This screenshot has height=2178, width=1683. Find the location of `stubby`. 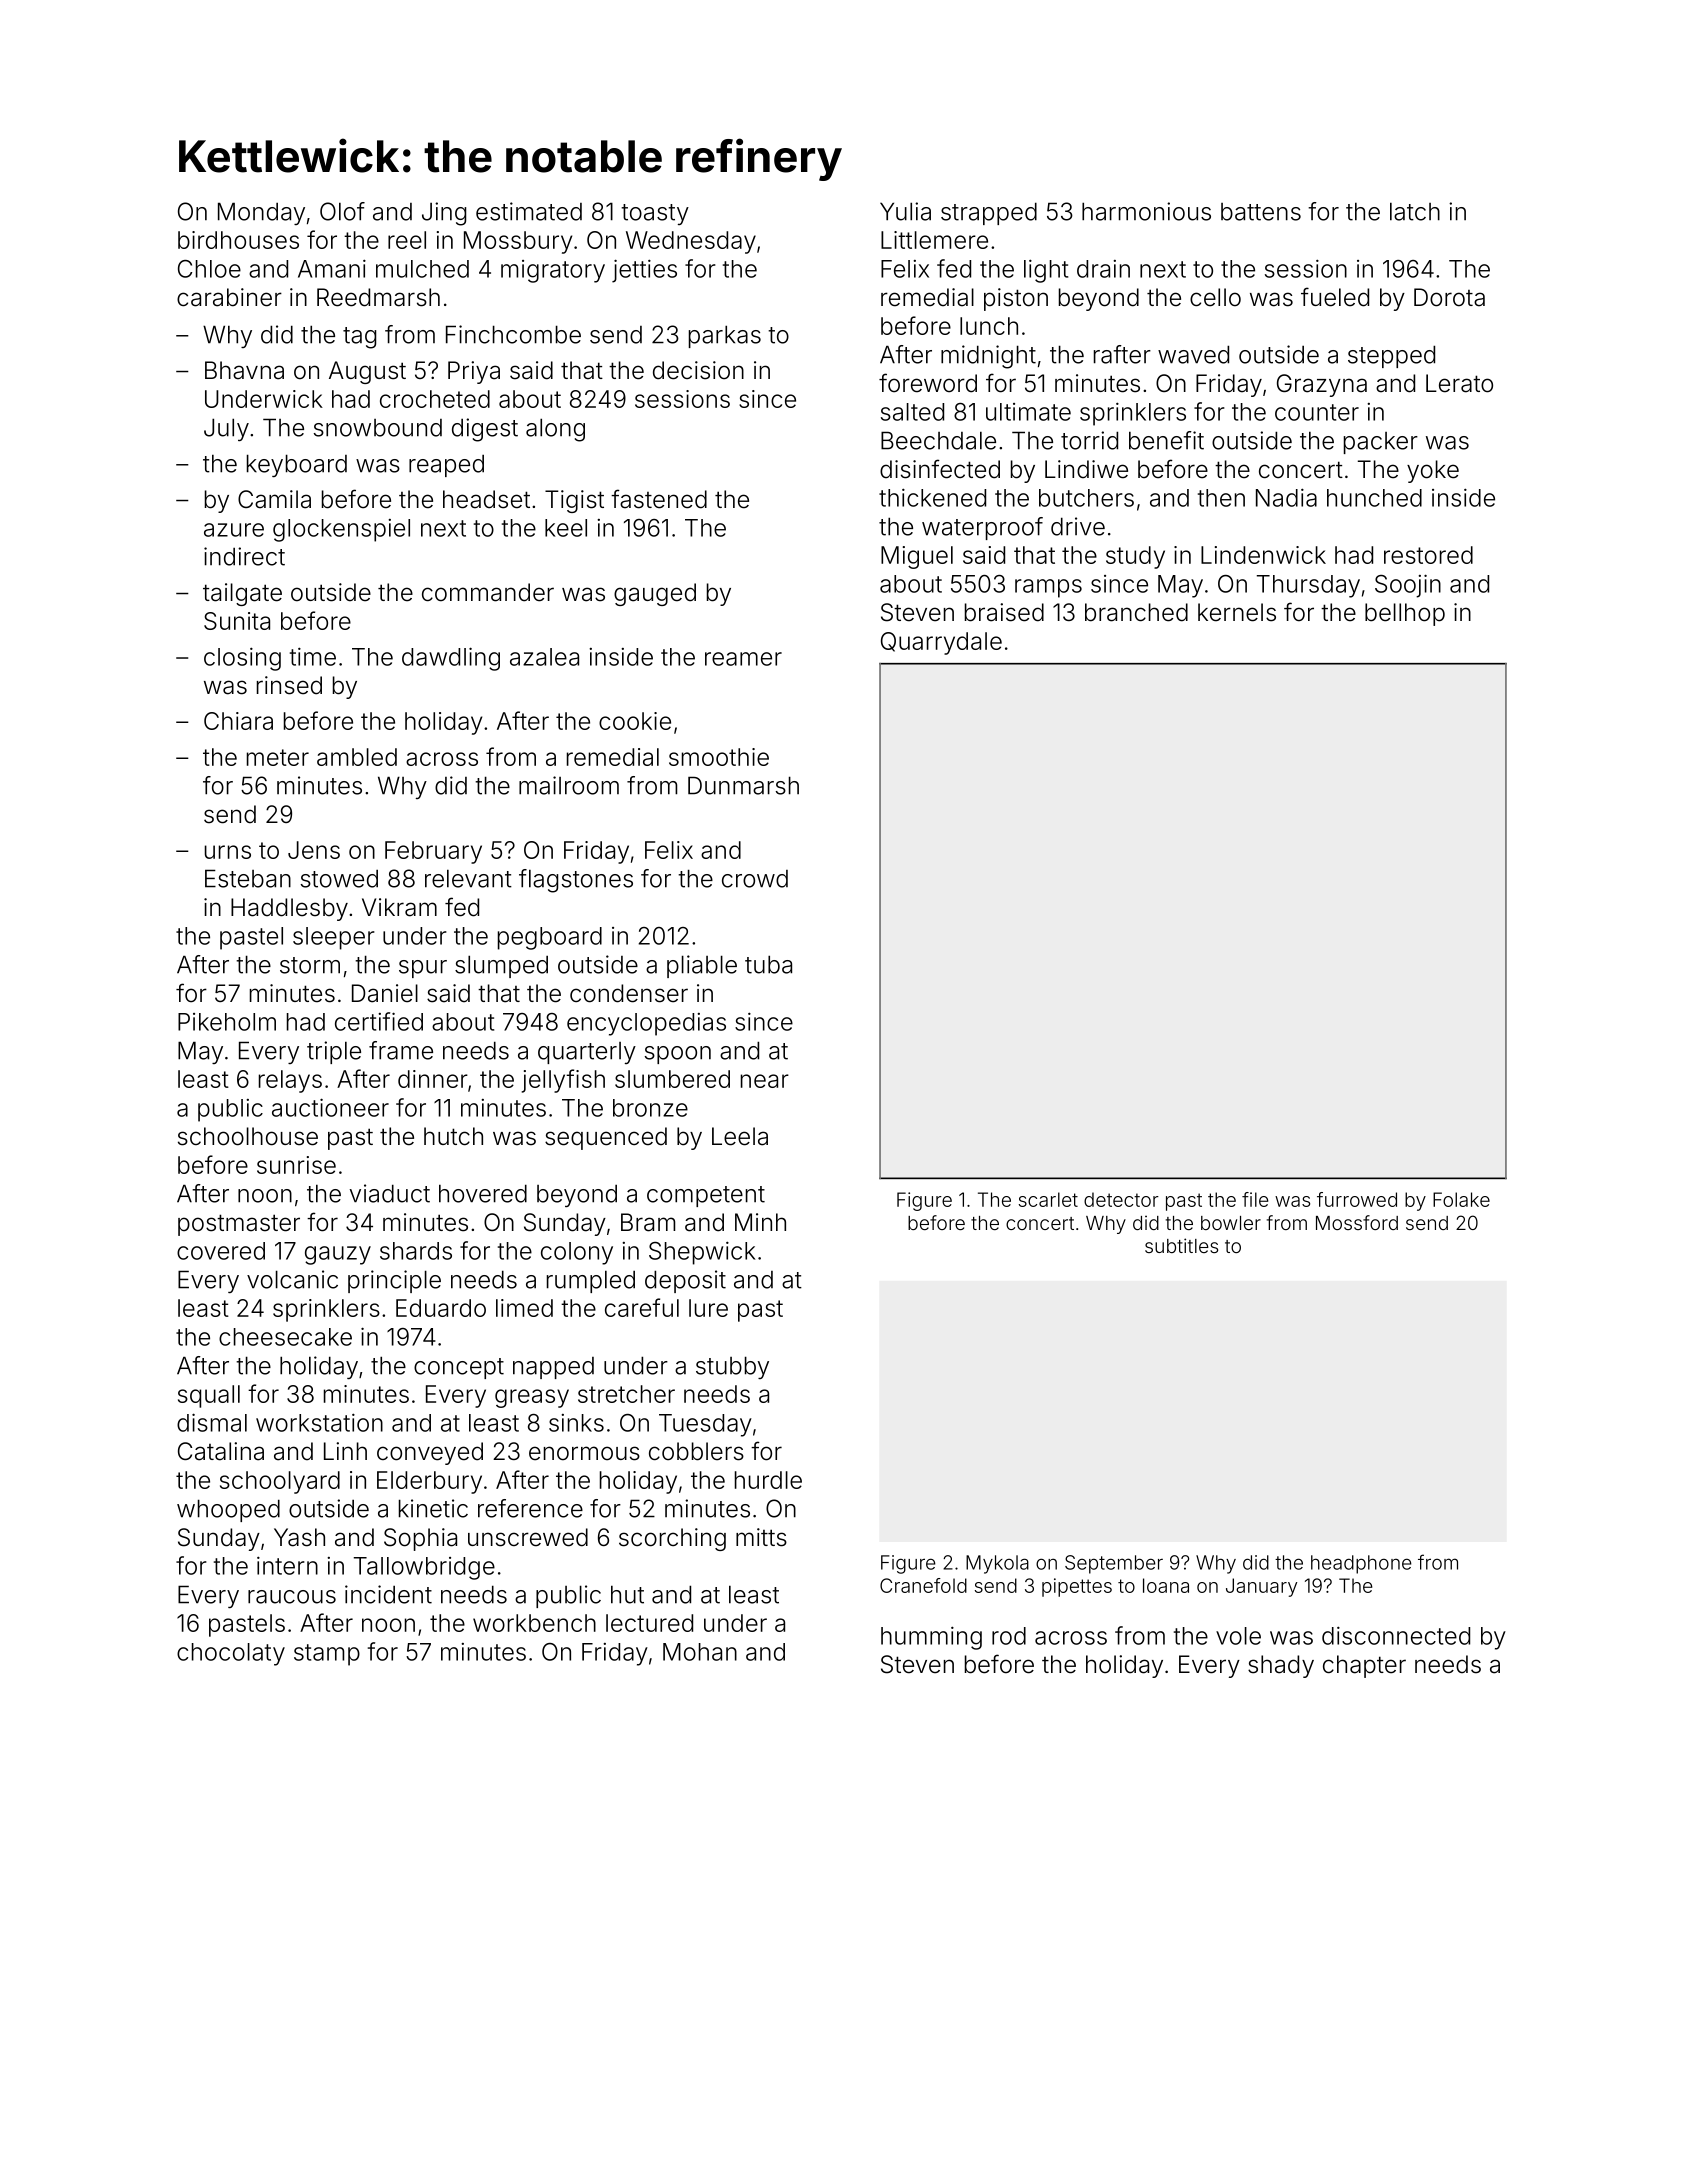

stubby is located at coordinates (732, 1367).
